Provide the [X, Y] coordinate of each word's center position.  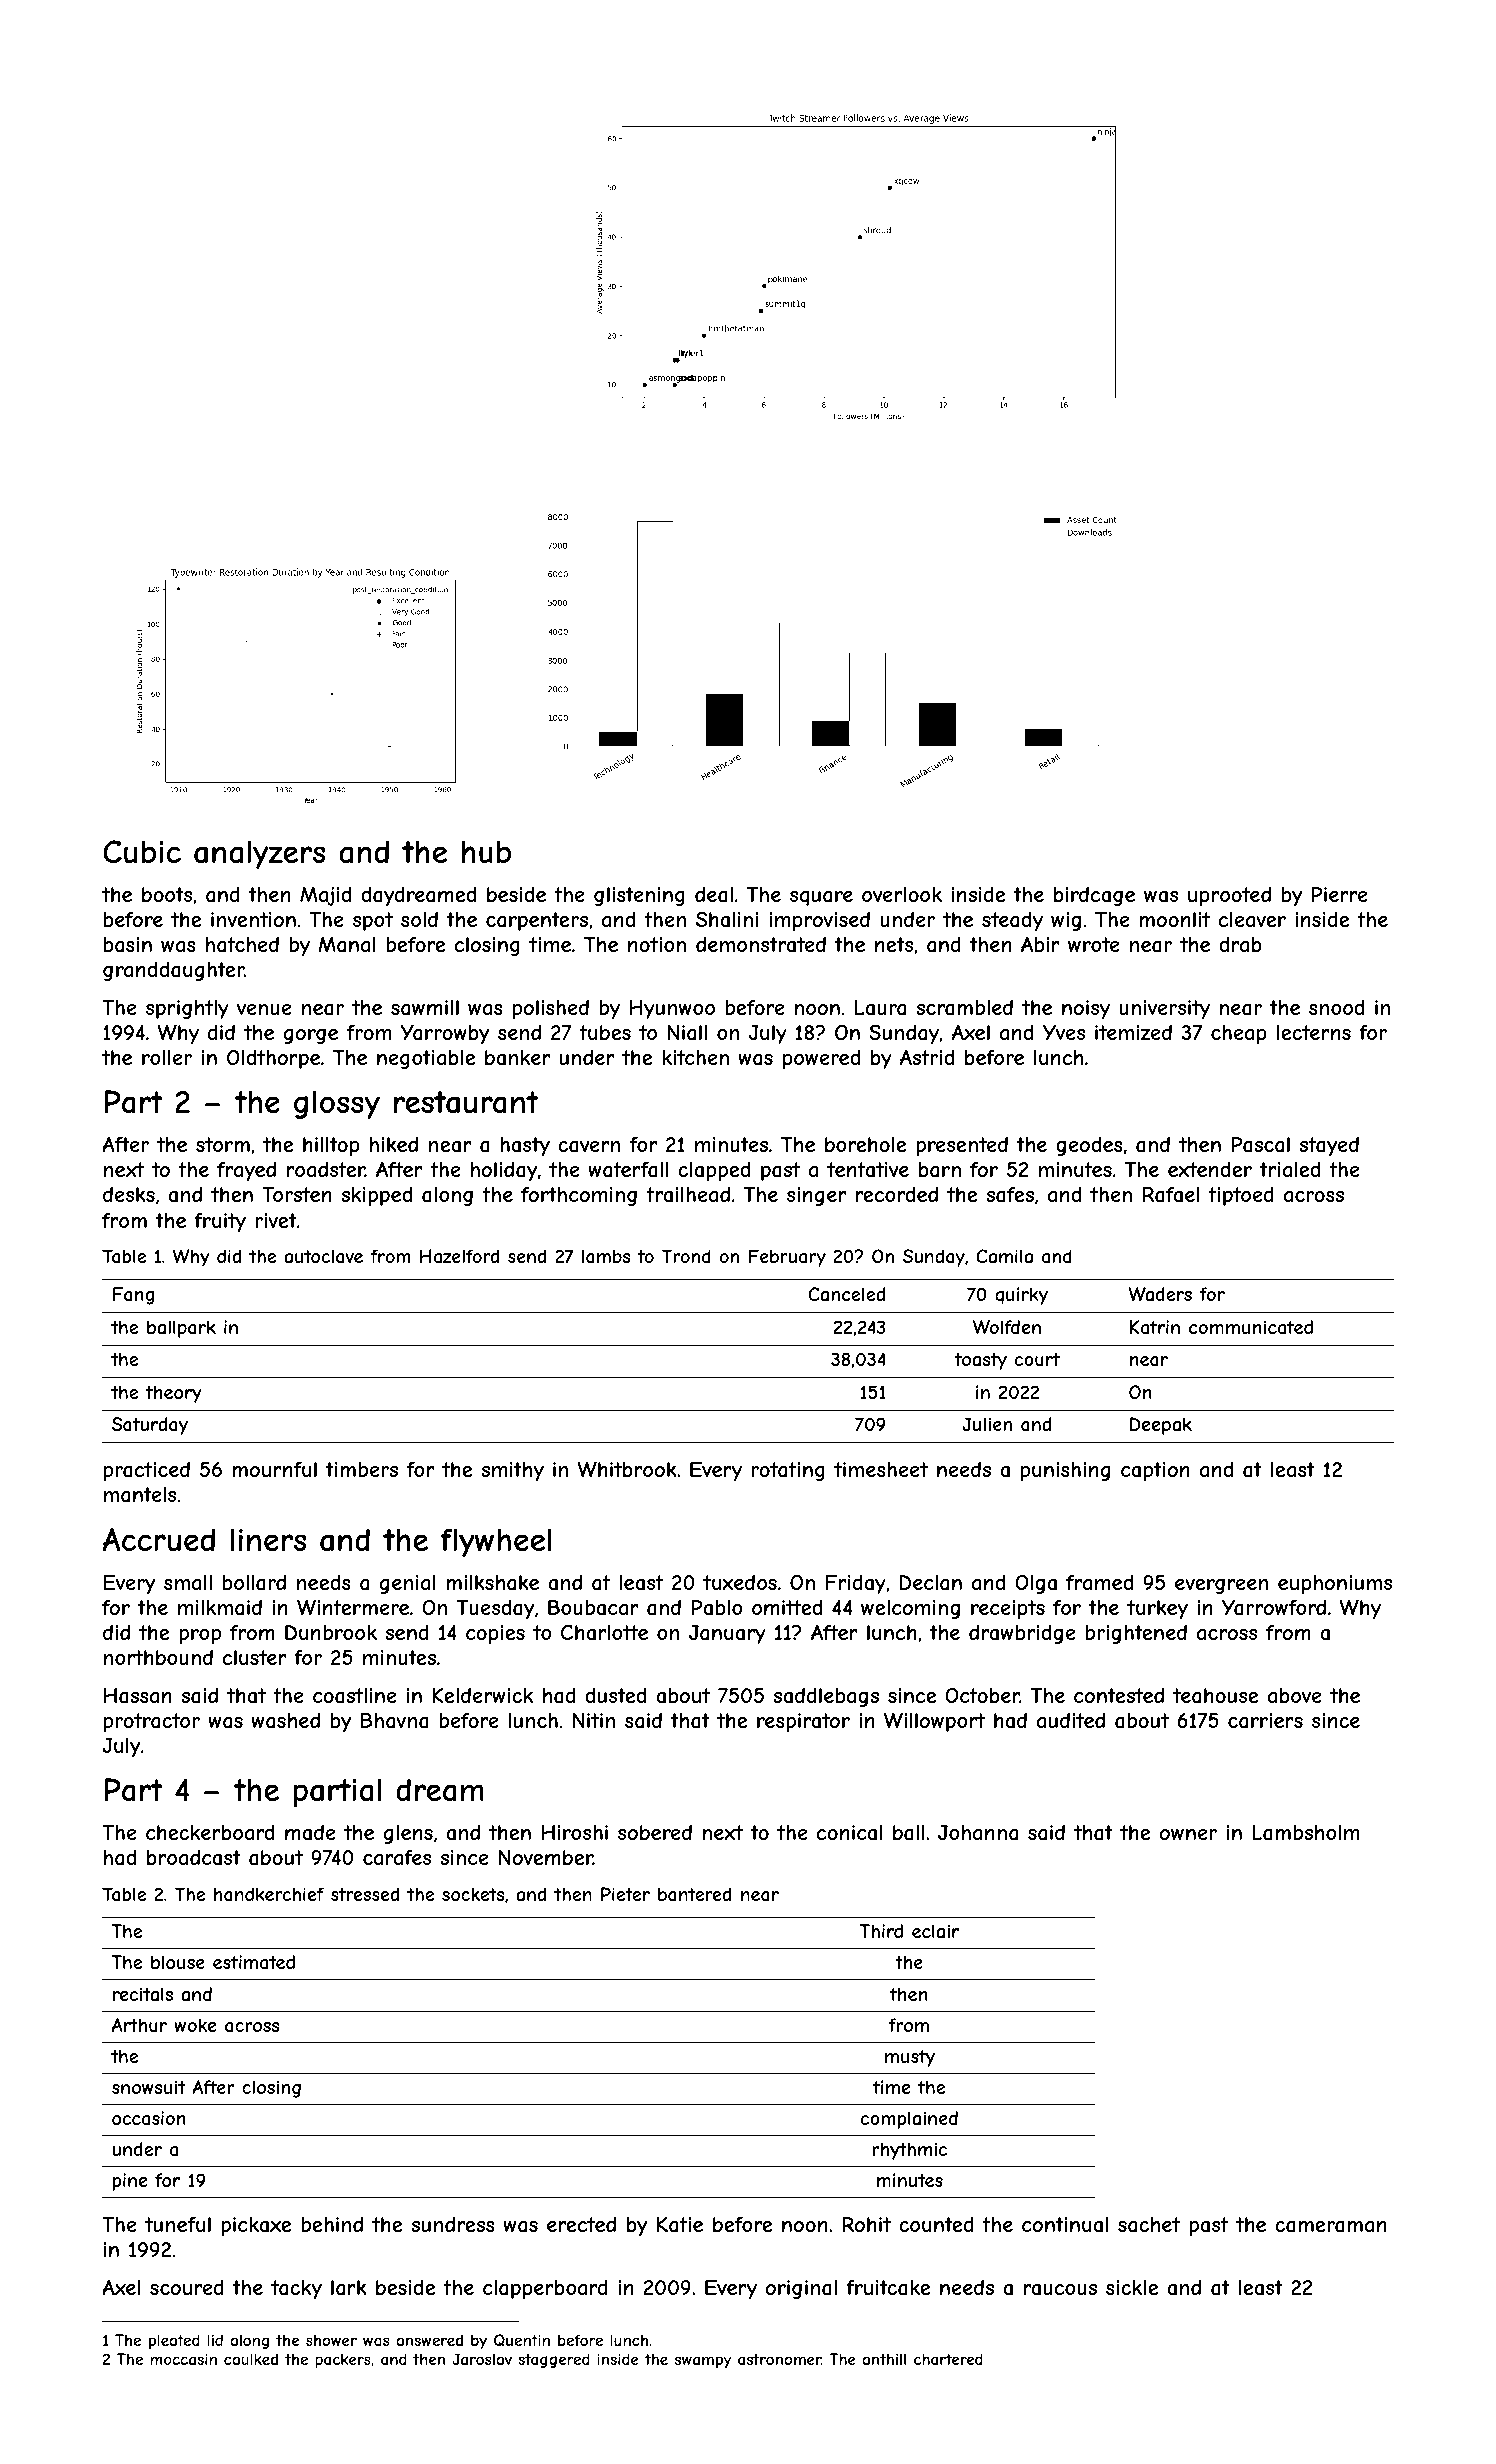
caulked [251, 2359]
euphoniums [1335, 1584]
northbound [158, 1657]
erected [581, 2224]
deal [714, 895]
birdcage [1094, 896]
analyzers [259, 855]
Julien [987, 1424]
